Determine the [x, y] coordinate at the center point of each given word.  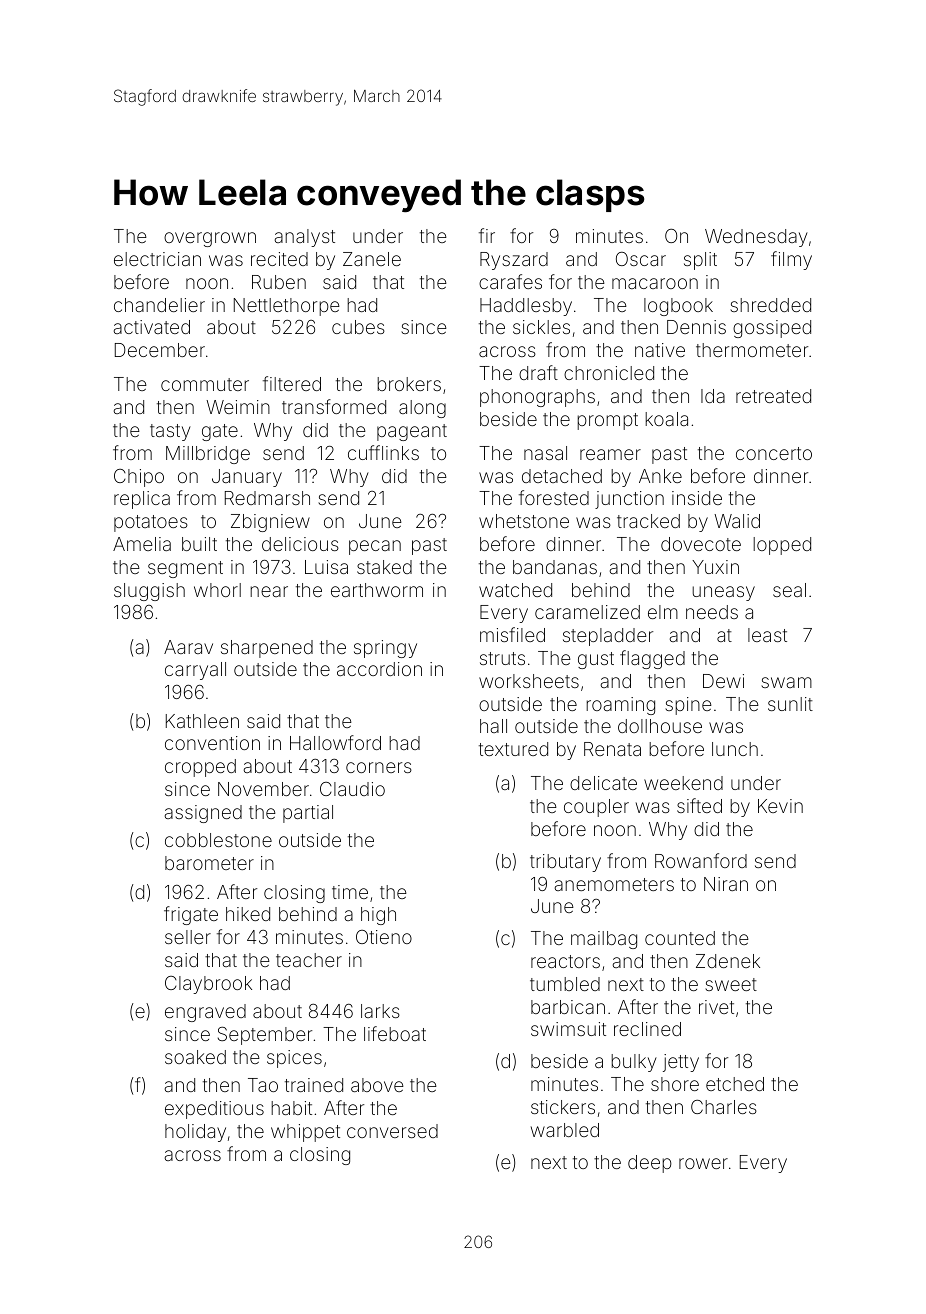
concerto [774, 453]
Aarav [188, 647]
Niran [726, 884]
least [767, 635]
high [378, 916]
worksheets [529, 681]
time [350, 892]
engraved [205, 1013]
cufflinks [383, 452]
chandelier [159, 305]
